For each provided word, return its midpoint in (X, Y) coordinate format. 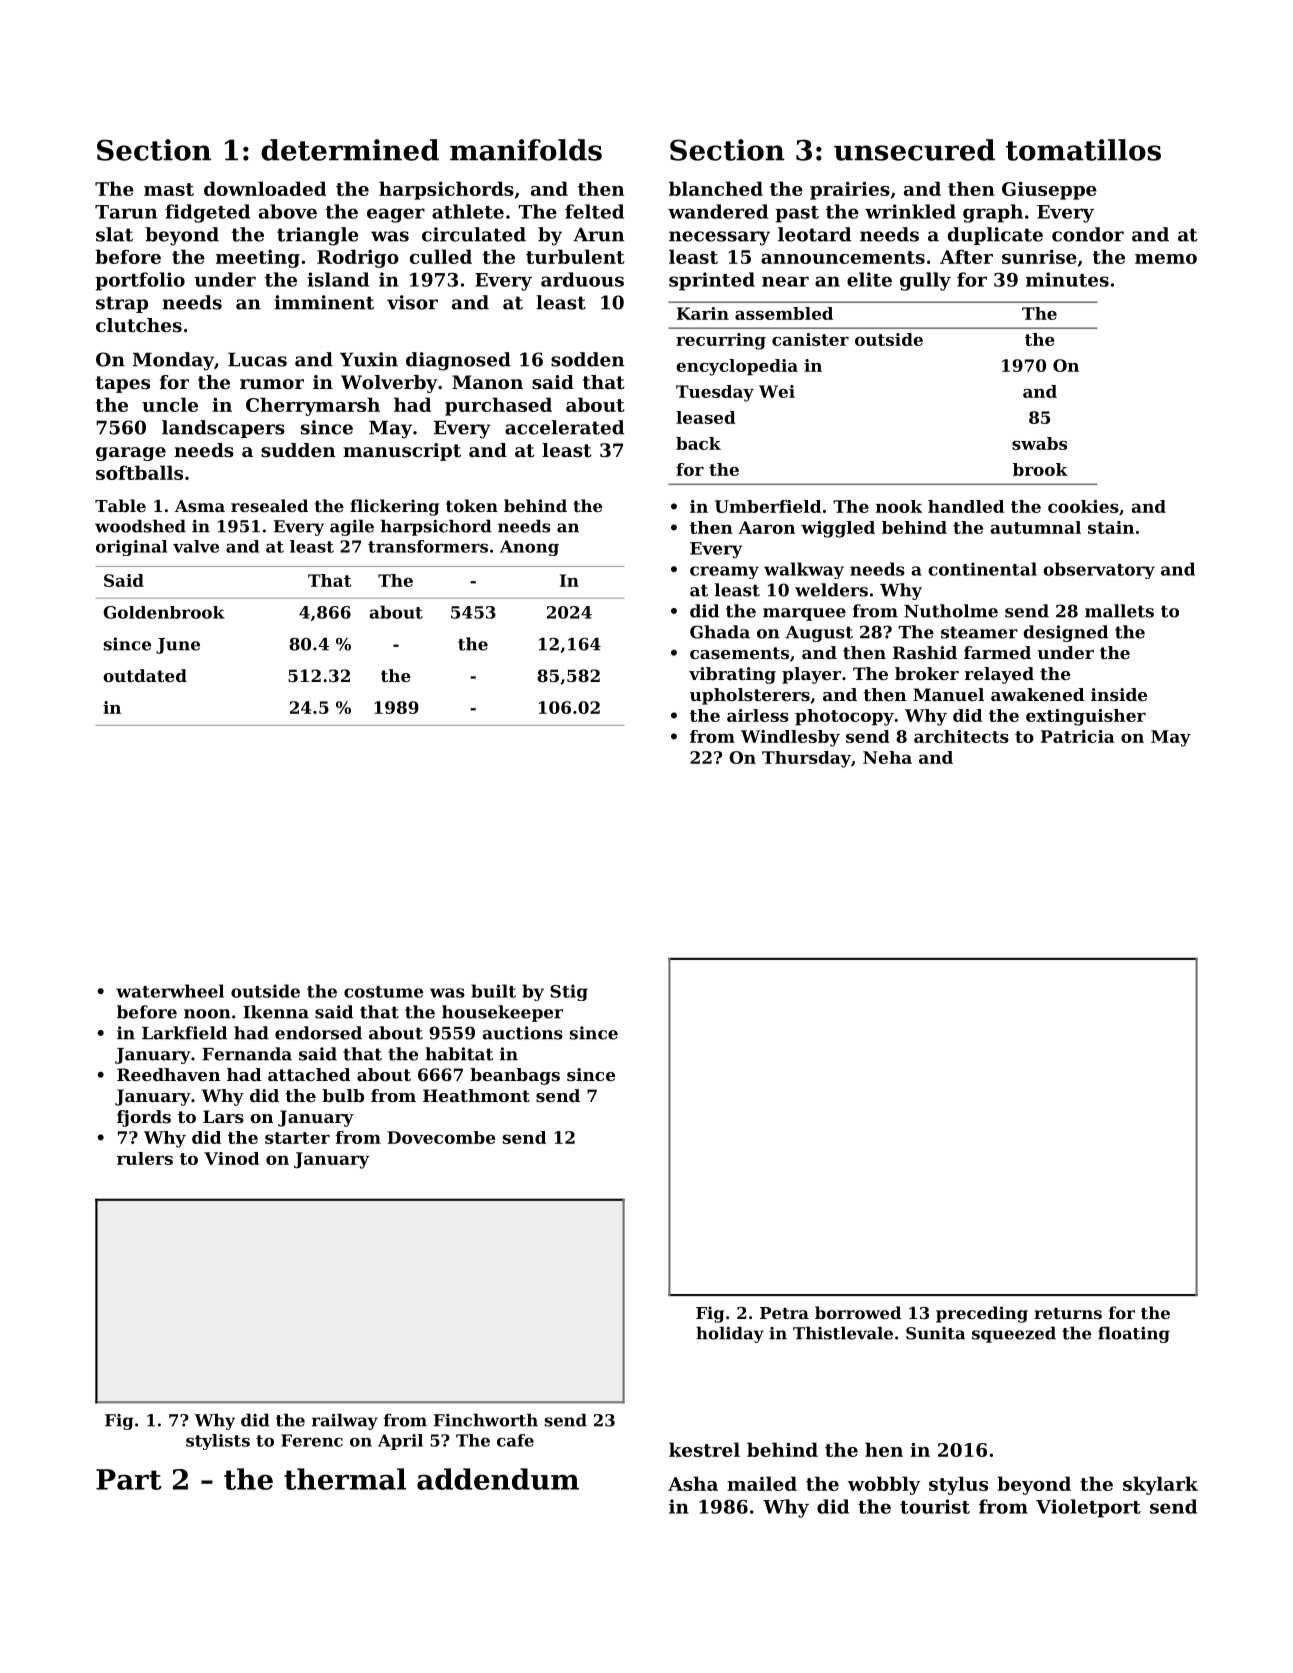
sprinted (712, 281)
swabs (1039, 443)
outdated (145, 675)
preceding (982, 1314)
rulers (145, 1158)
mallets (1119, 611)
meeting (258, 259)
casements (739, 653)
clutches (139, 325)
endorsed (318, 1033)
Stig (569, 992)
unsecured (914, 150)
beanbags (515, 1076)
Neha (887, 757)
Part (129, 1479)
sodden (587, 359)
